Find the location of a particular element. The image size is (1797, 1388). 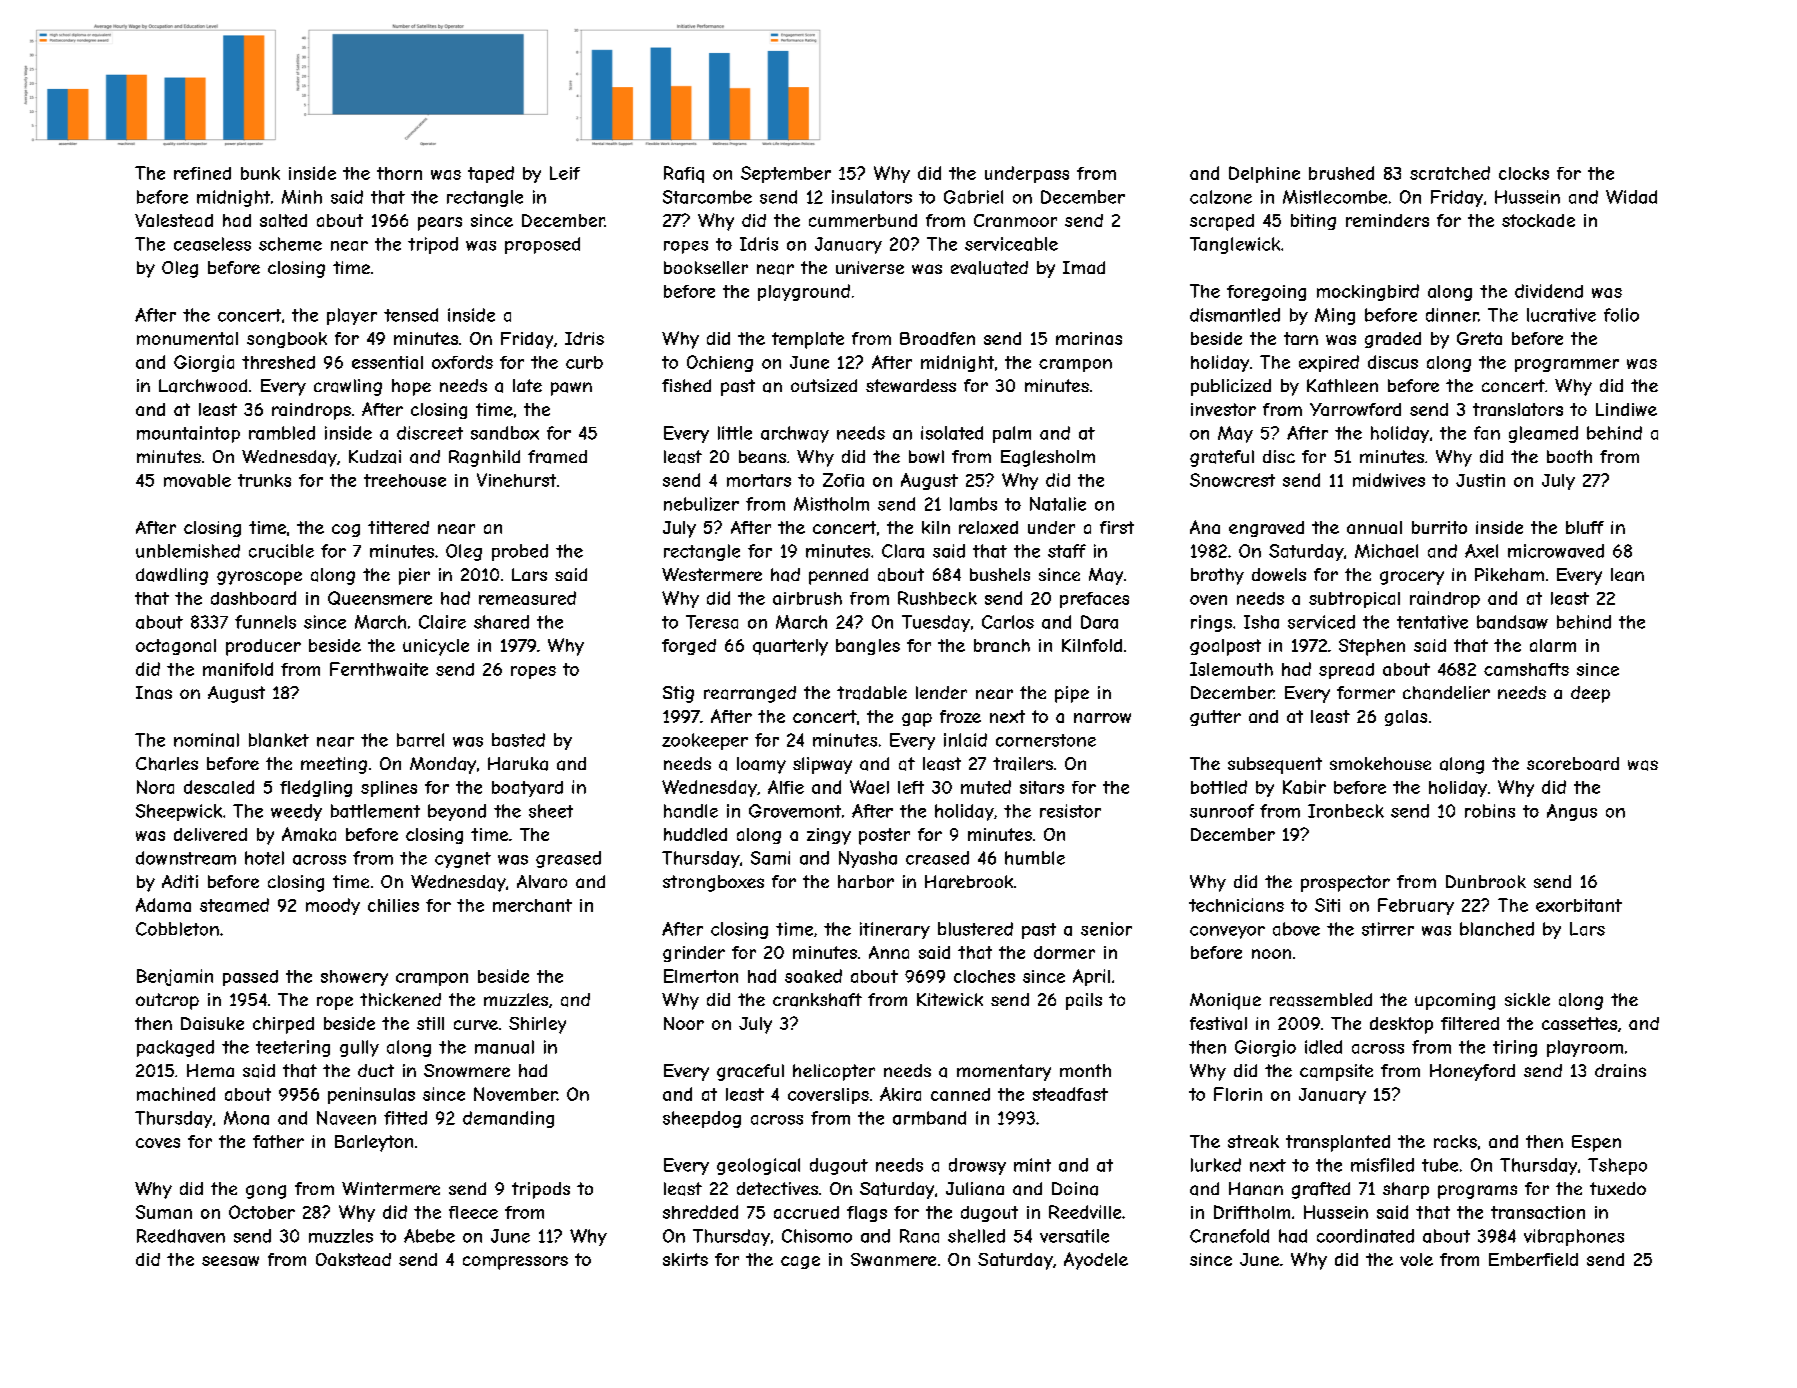

bunk is located at coordinates (260, 173).
